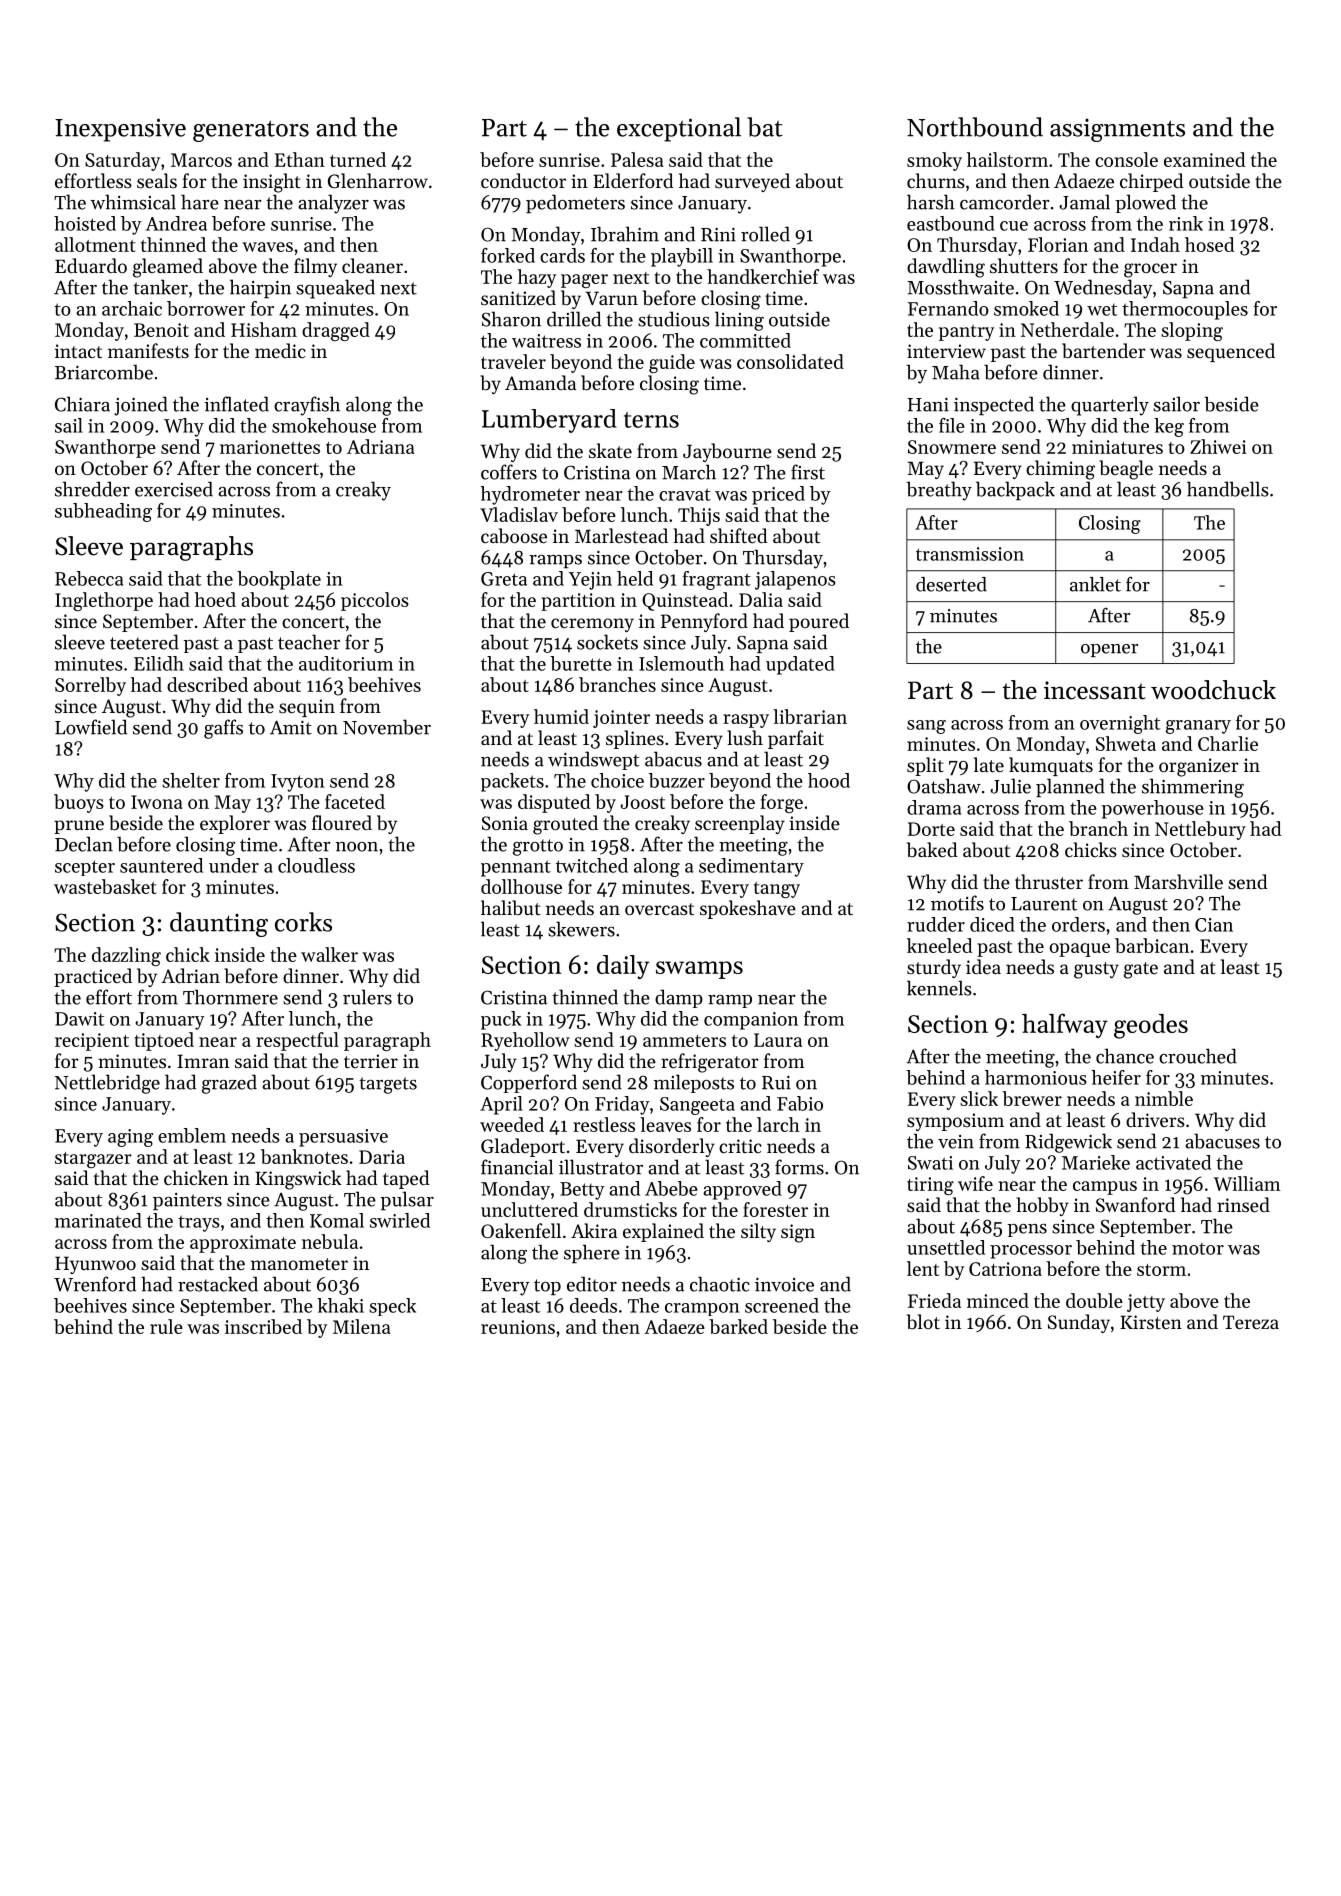  I want to click on crouched, so click(1198, 1056).
